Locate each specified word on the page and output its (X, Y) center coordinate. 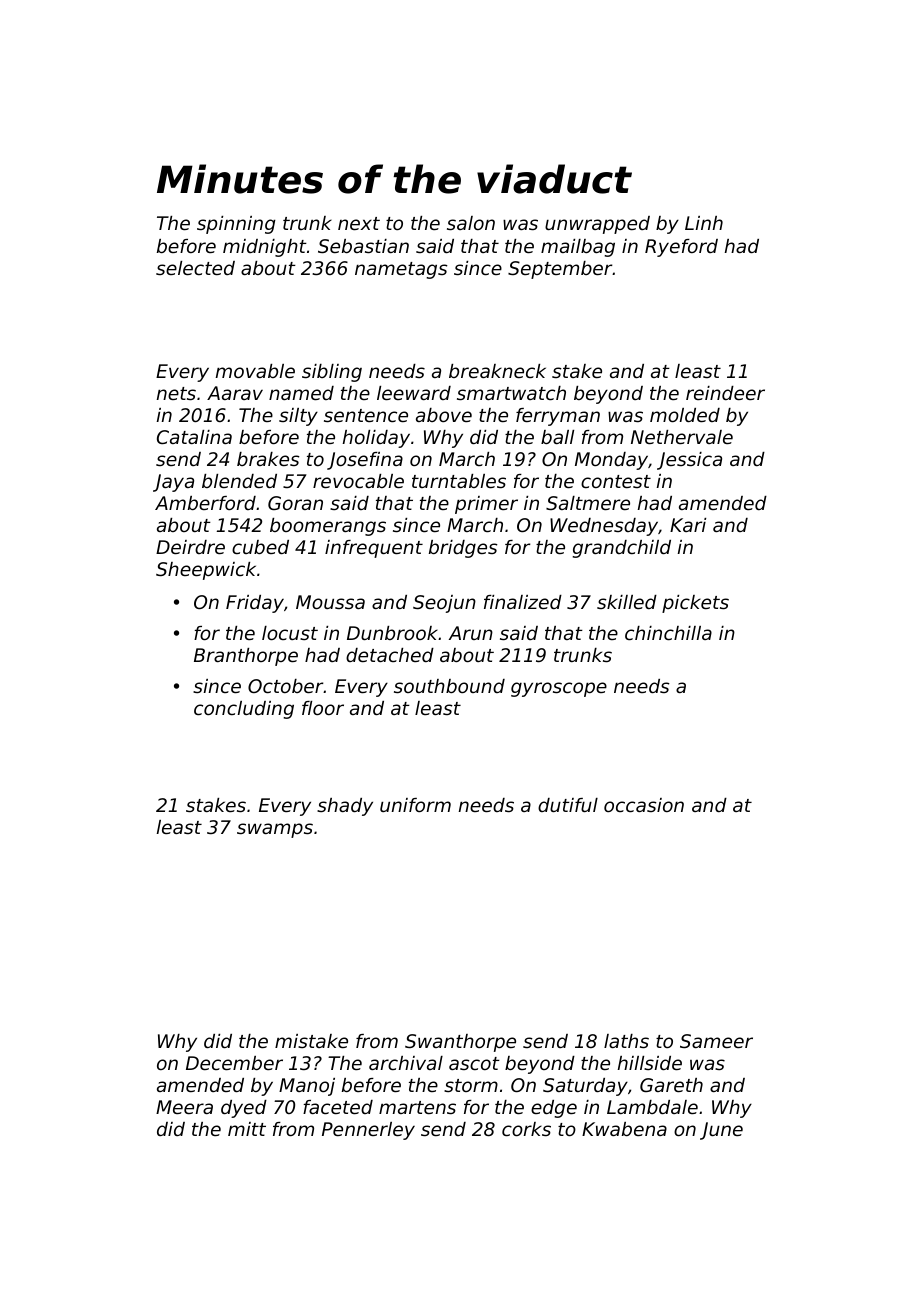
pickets (695, 604)
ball (557, 437)
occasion (644, 805)
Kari (688, 525)
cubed (260, 547)
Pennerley (368, 1131)
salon (471, 223)
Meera (184, 1107)
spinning (236, 225)
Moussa (330, 602)
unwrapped (597, 225)
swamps (275, 830)
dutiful (568, 805)
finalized (523, 602)
